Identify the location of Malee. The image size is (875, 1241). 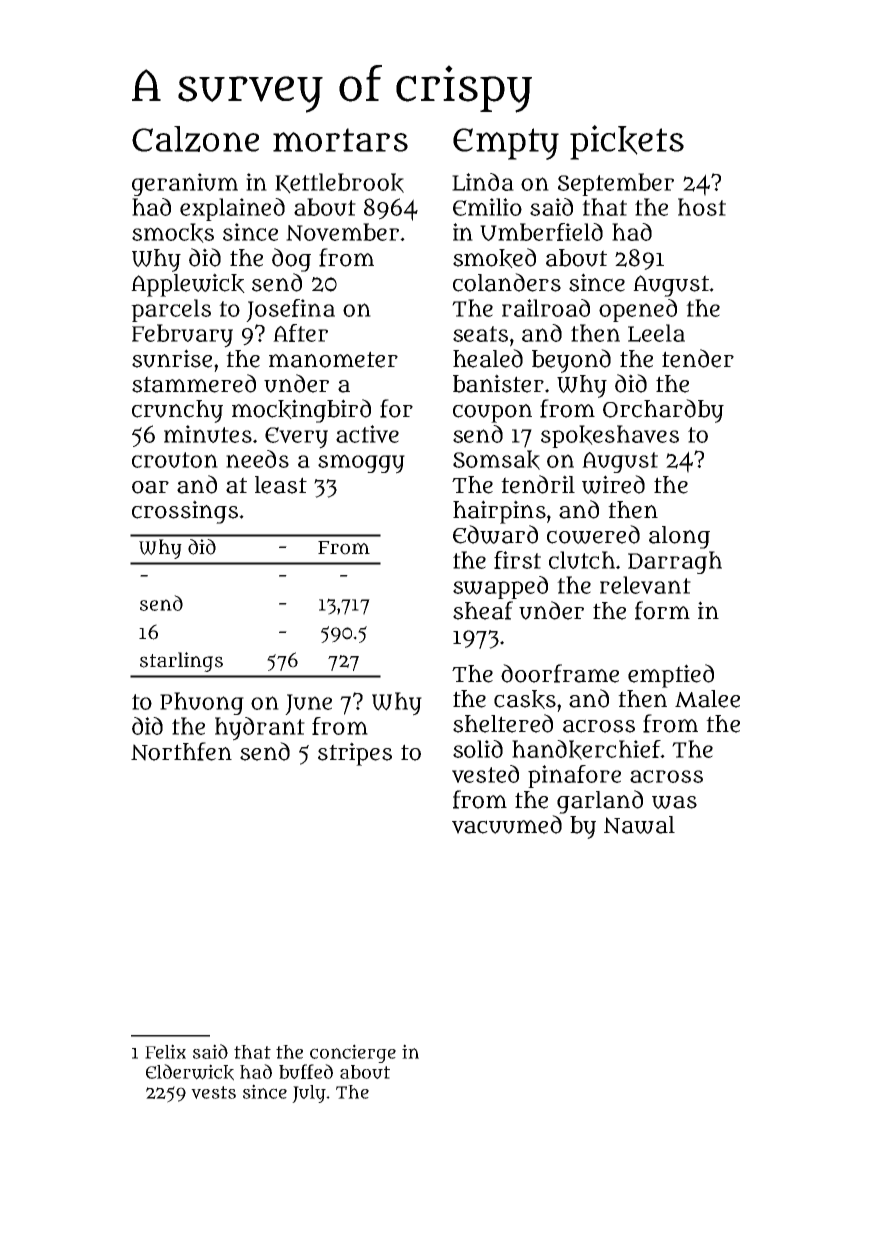
(707, 699).
